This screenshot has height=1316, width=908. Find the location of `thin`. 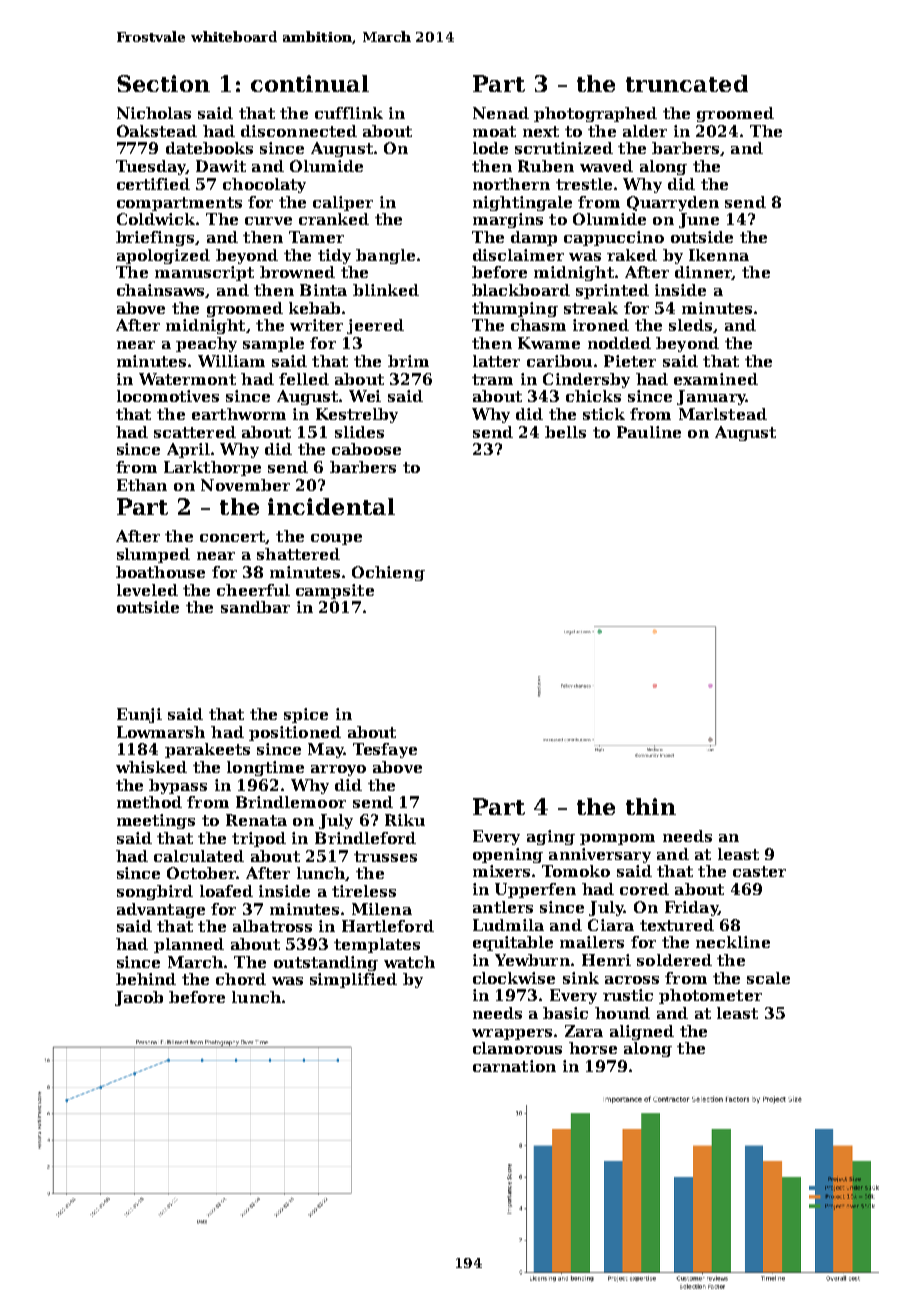

thin is located at coordinates (651, 806).
